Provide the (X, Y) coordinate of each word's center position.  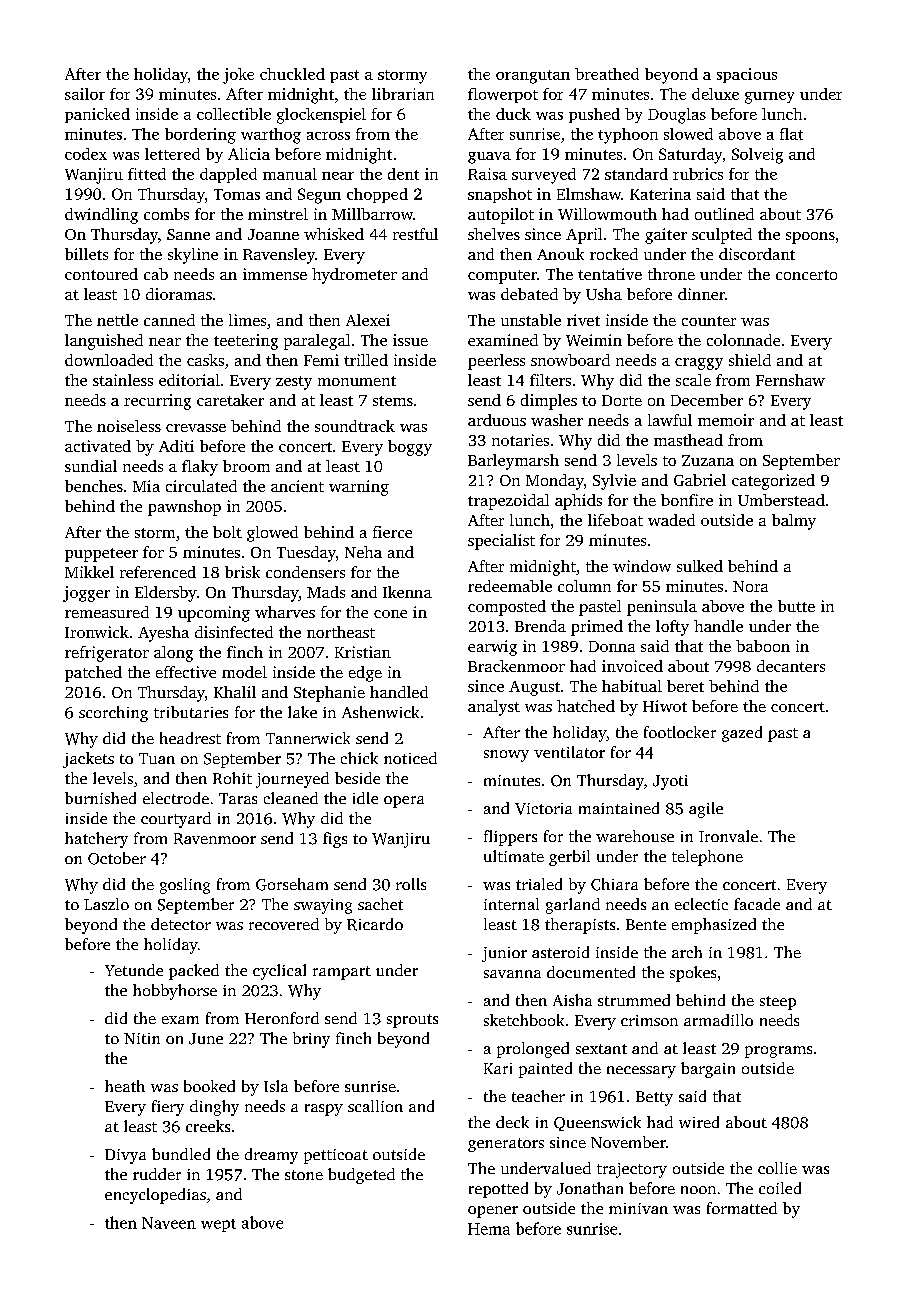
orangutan (533, 77)
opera (404, 802)
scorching (113, 714)
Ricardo (375, 924)
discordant (757, 254)
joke (238, 76)
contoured (101, 274)
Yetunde (134, 970)
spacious (747, 75)
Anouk (560, 254)
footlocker (680, 732)
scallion (375, 1106)
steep (778, 1003)
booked (209, 1086)
